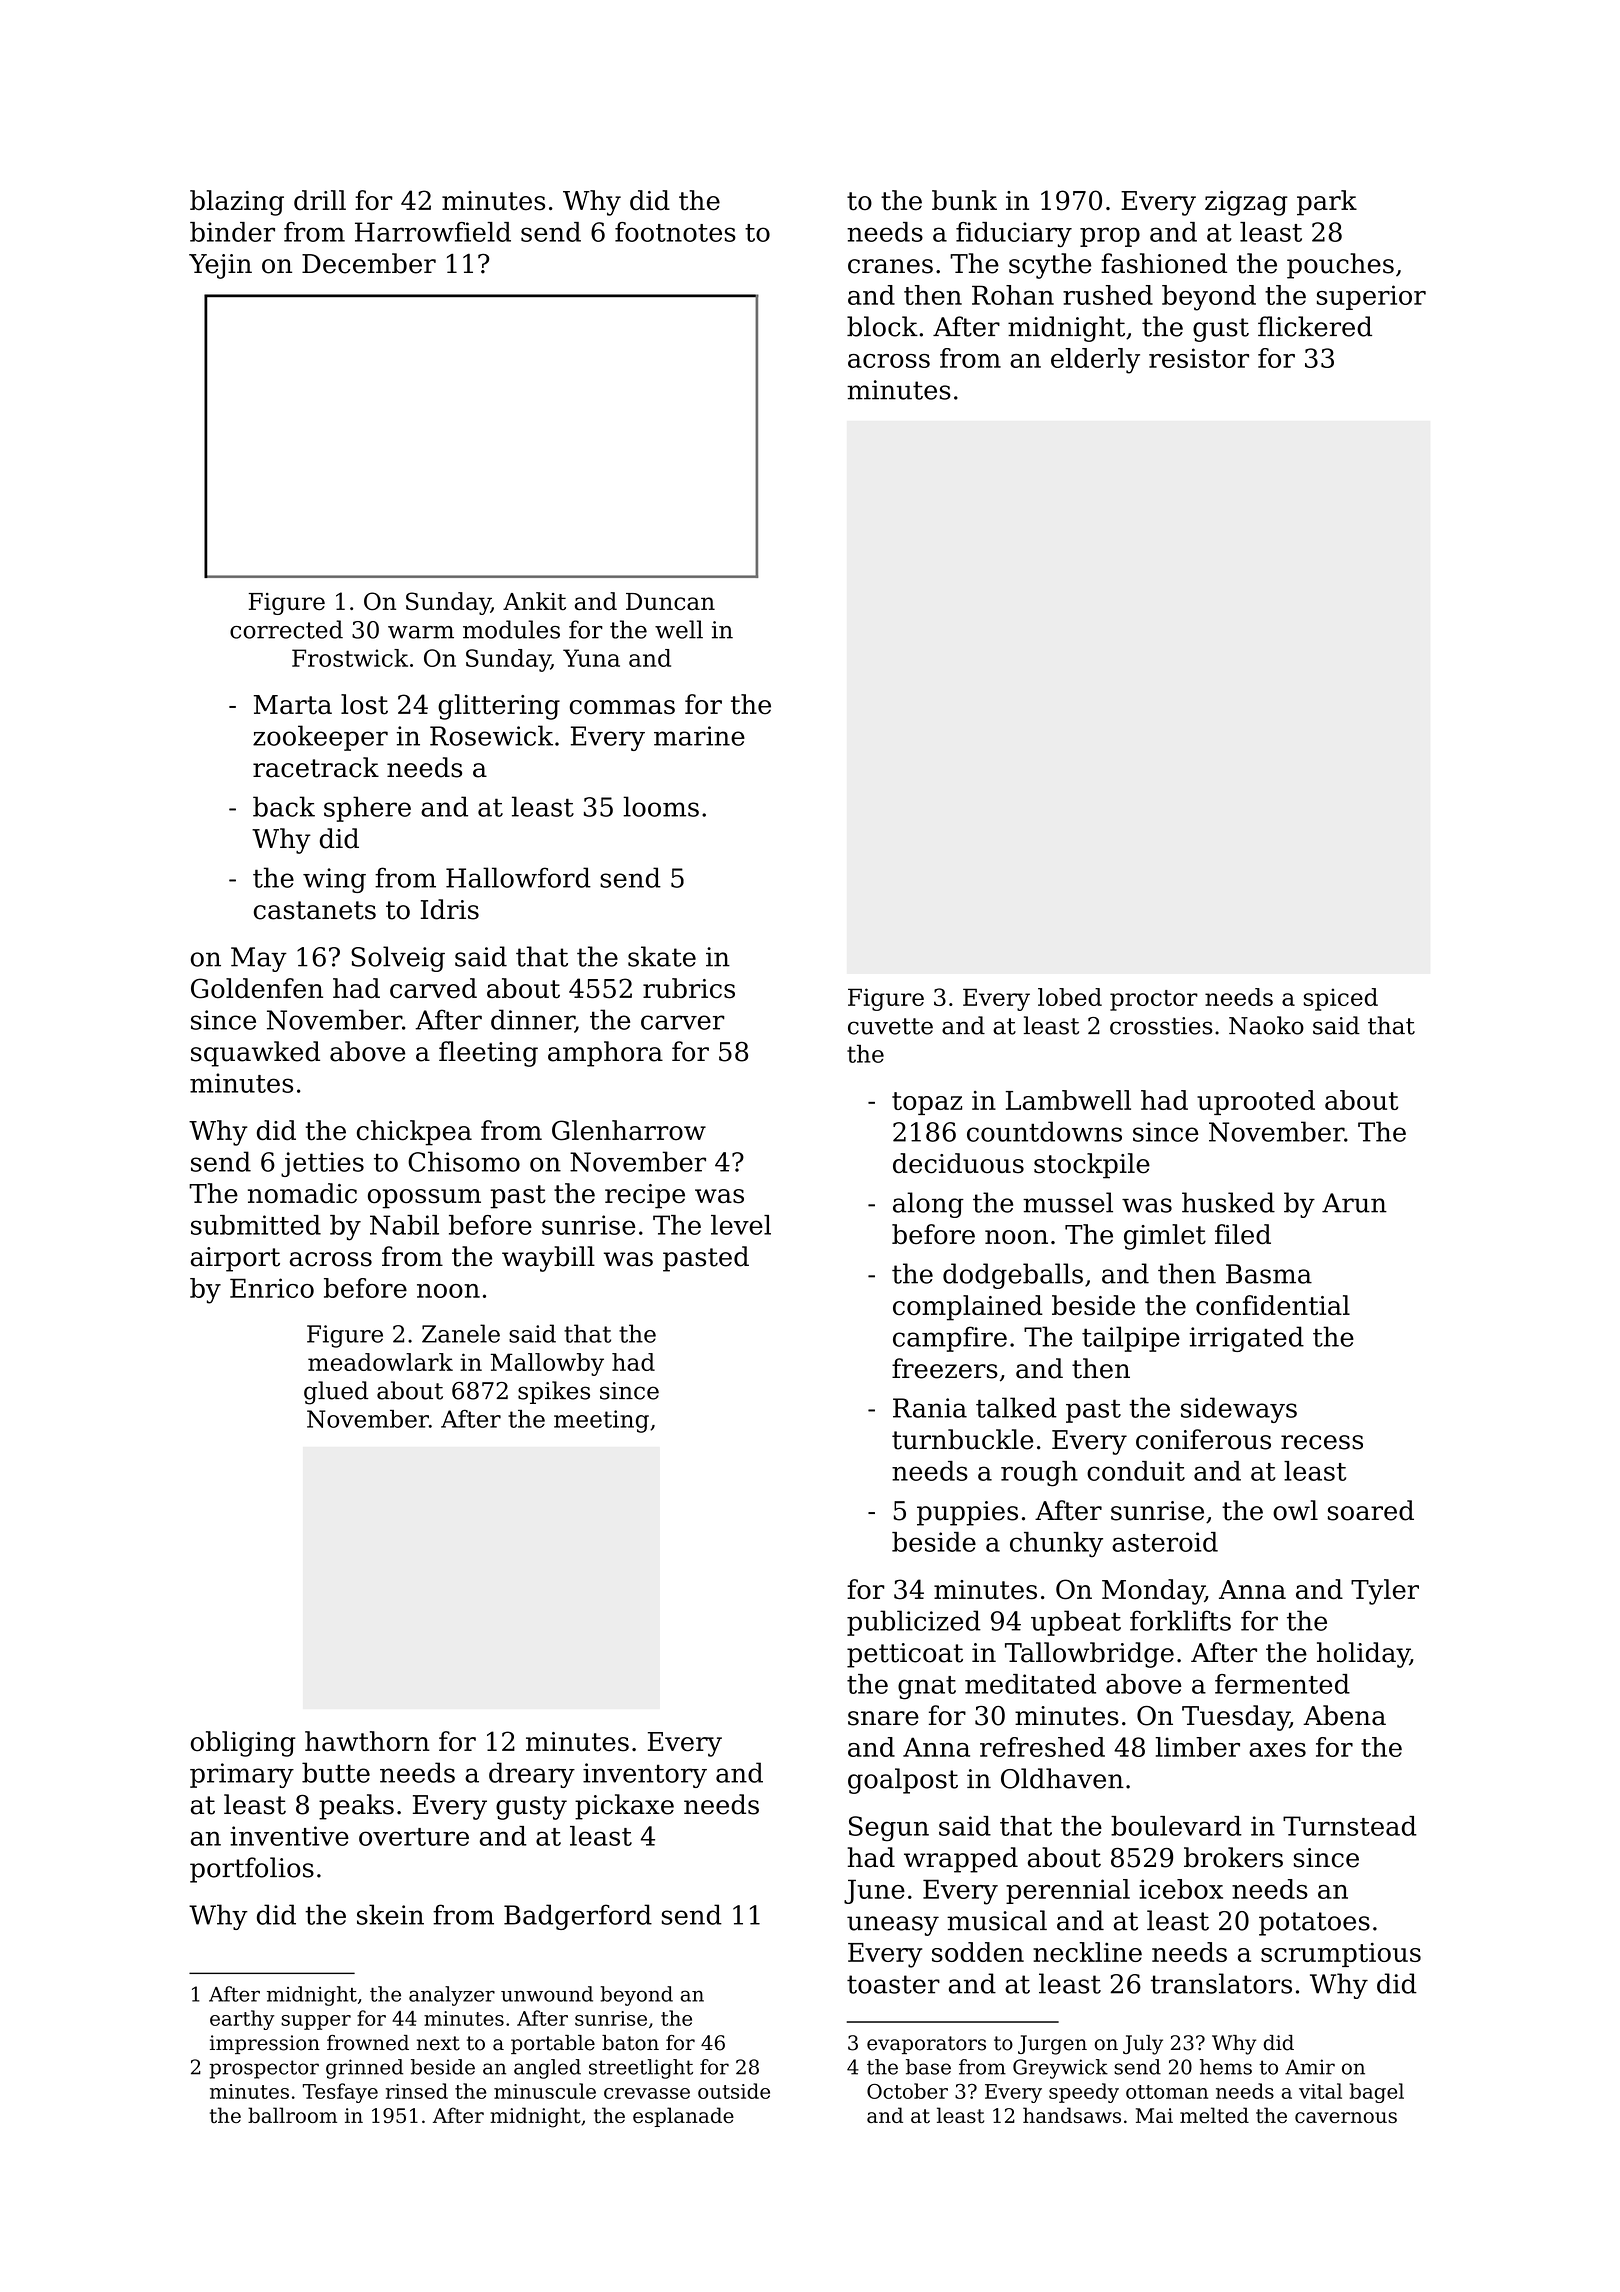  What do you see at coordinates (242, 2020) in the page?
I see `earthy` at bounding box center [242, 2020].
